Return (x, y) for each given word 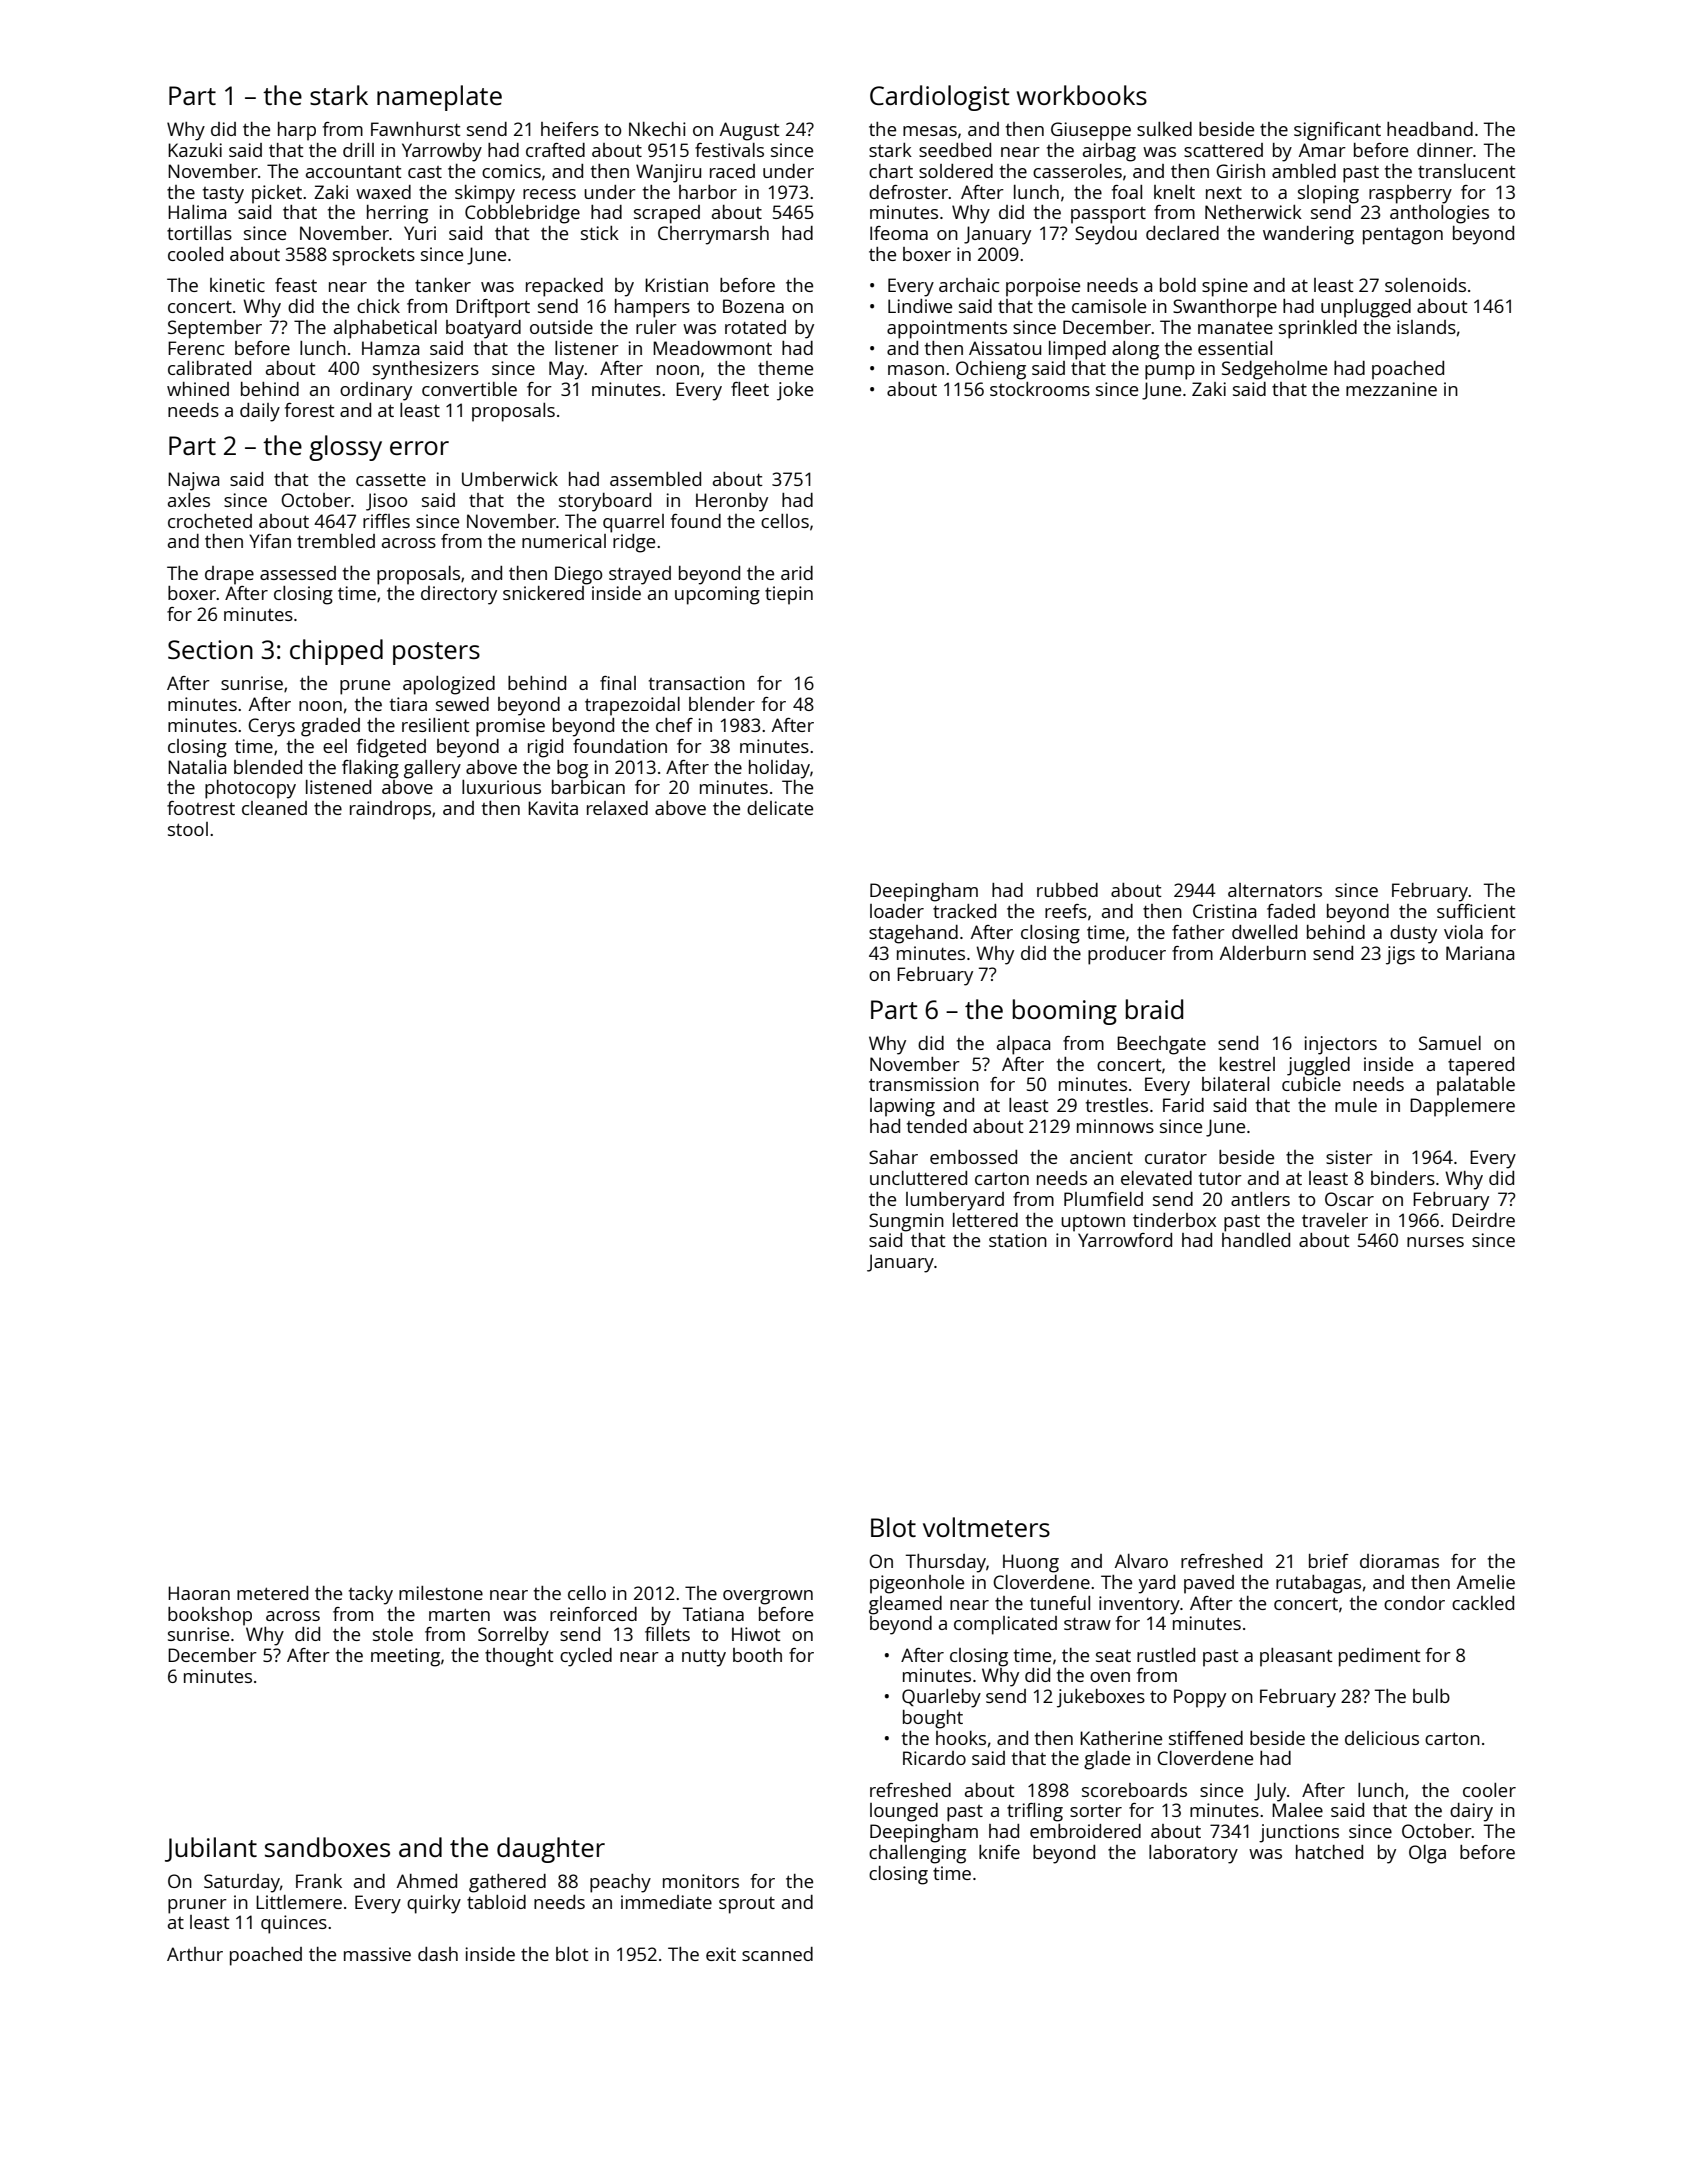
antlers (1260, 1199)
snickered (543, 593)
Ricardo (934, 1758)
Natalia (197, 767)
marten (459, 1614)
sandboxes (327, 1847)
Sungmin (906, 1222)
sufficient (1476, 911)
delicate (780, 808)
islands (1426, 327)
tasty (223, 195)
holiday (779, 769)
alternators (1275, 890)
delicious (1382, 1738)
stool (188, 829)
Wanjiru (668, 173)
